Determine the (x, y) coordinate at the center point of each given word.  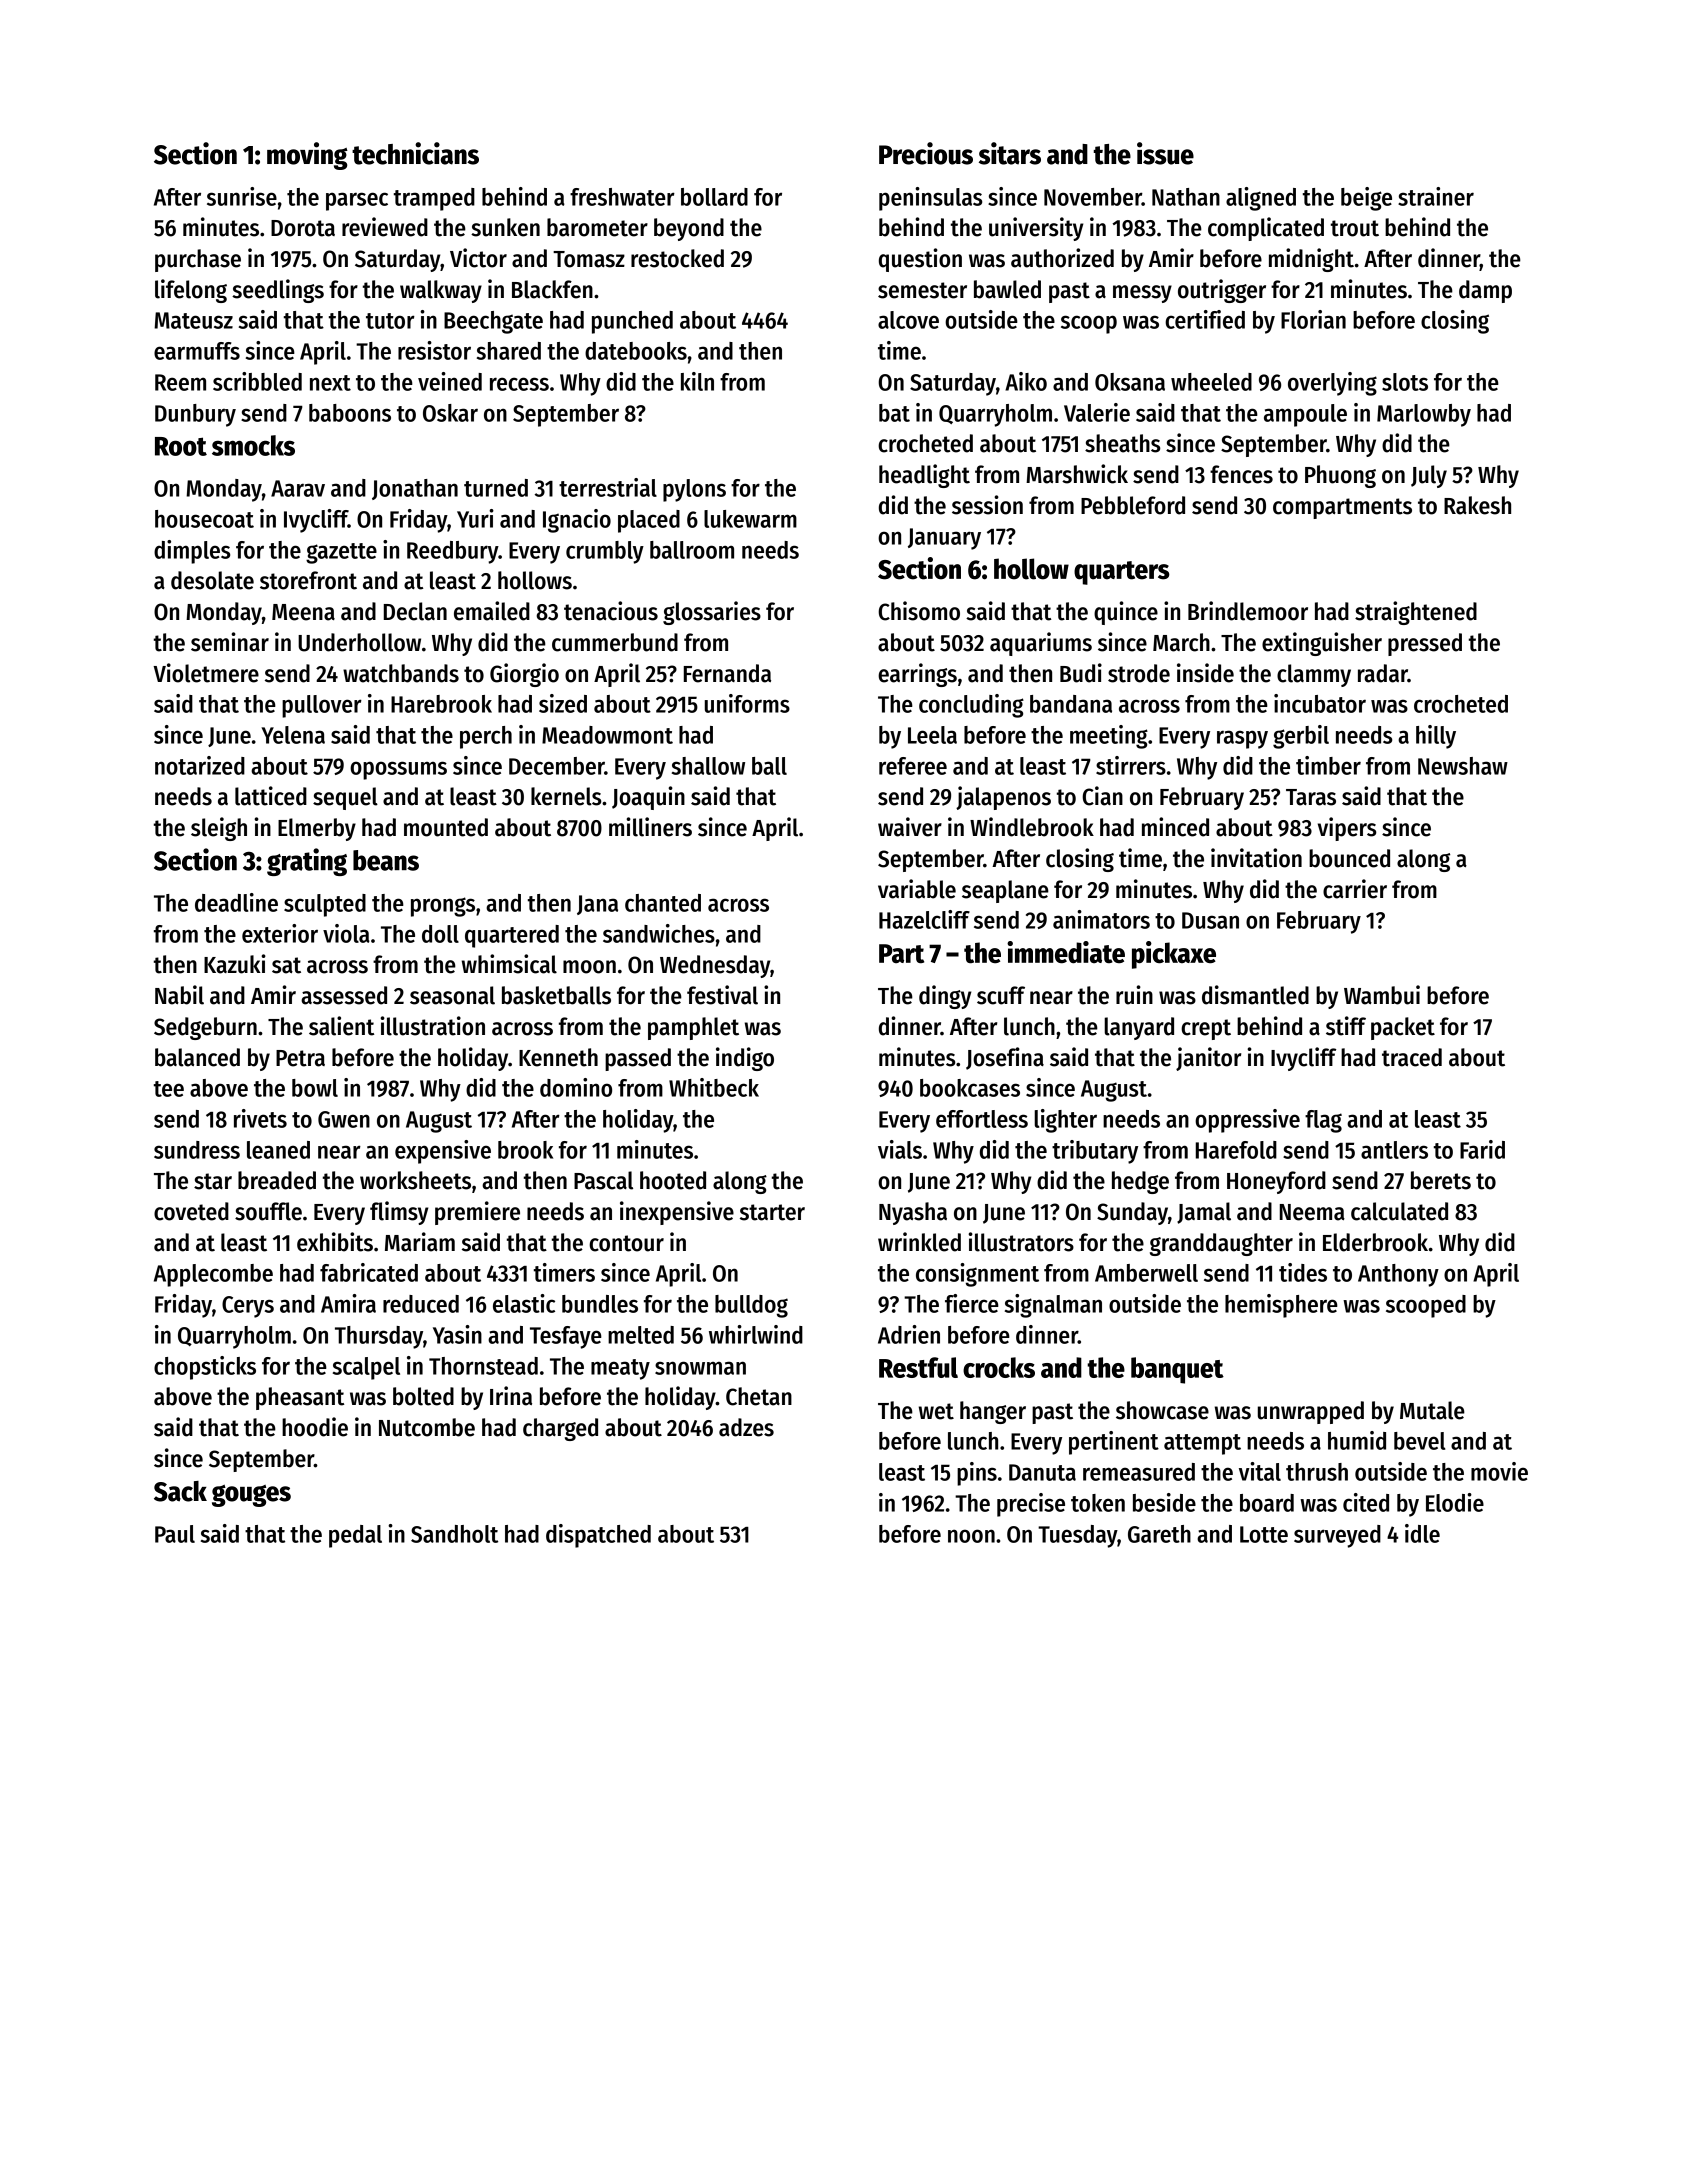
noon (971, 1536)
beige (1366, 199)
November (1093, 197)
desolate (212, 580)
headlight (924, 476)
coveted (191, 1211)
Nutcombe (427, 1427)
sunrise (242, 196)
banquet (1177, 1370)
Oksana (1130, 382)
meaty (620, 1369)
